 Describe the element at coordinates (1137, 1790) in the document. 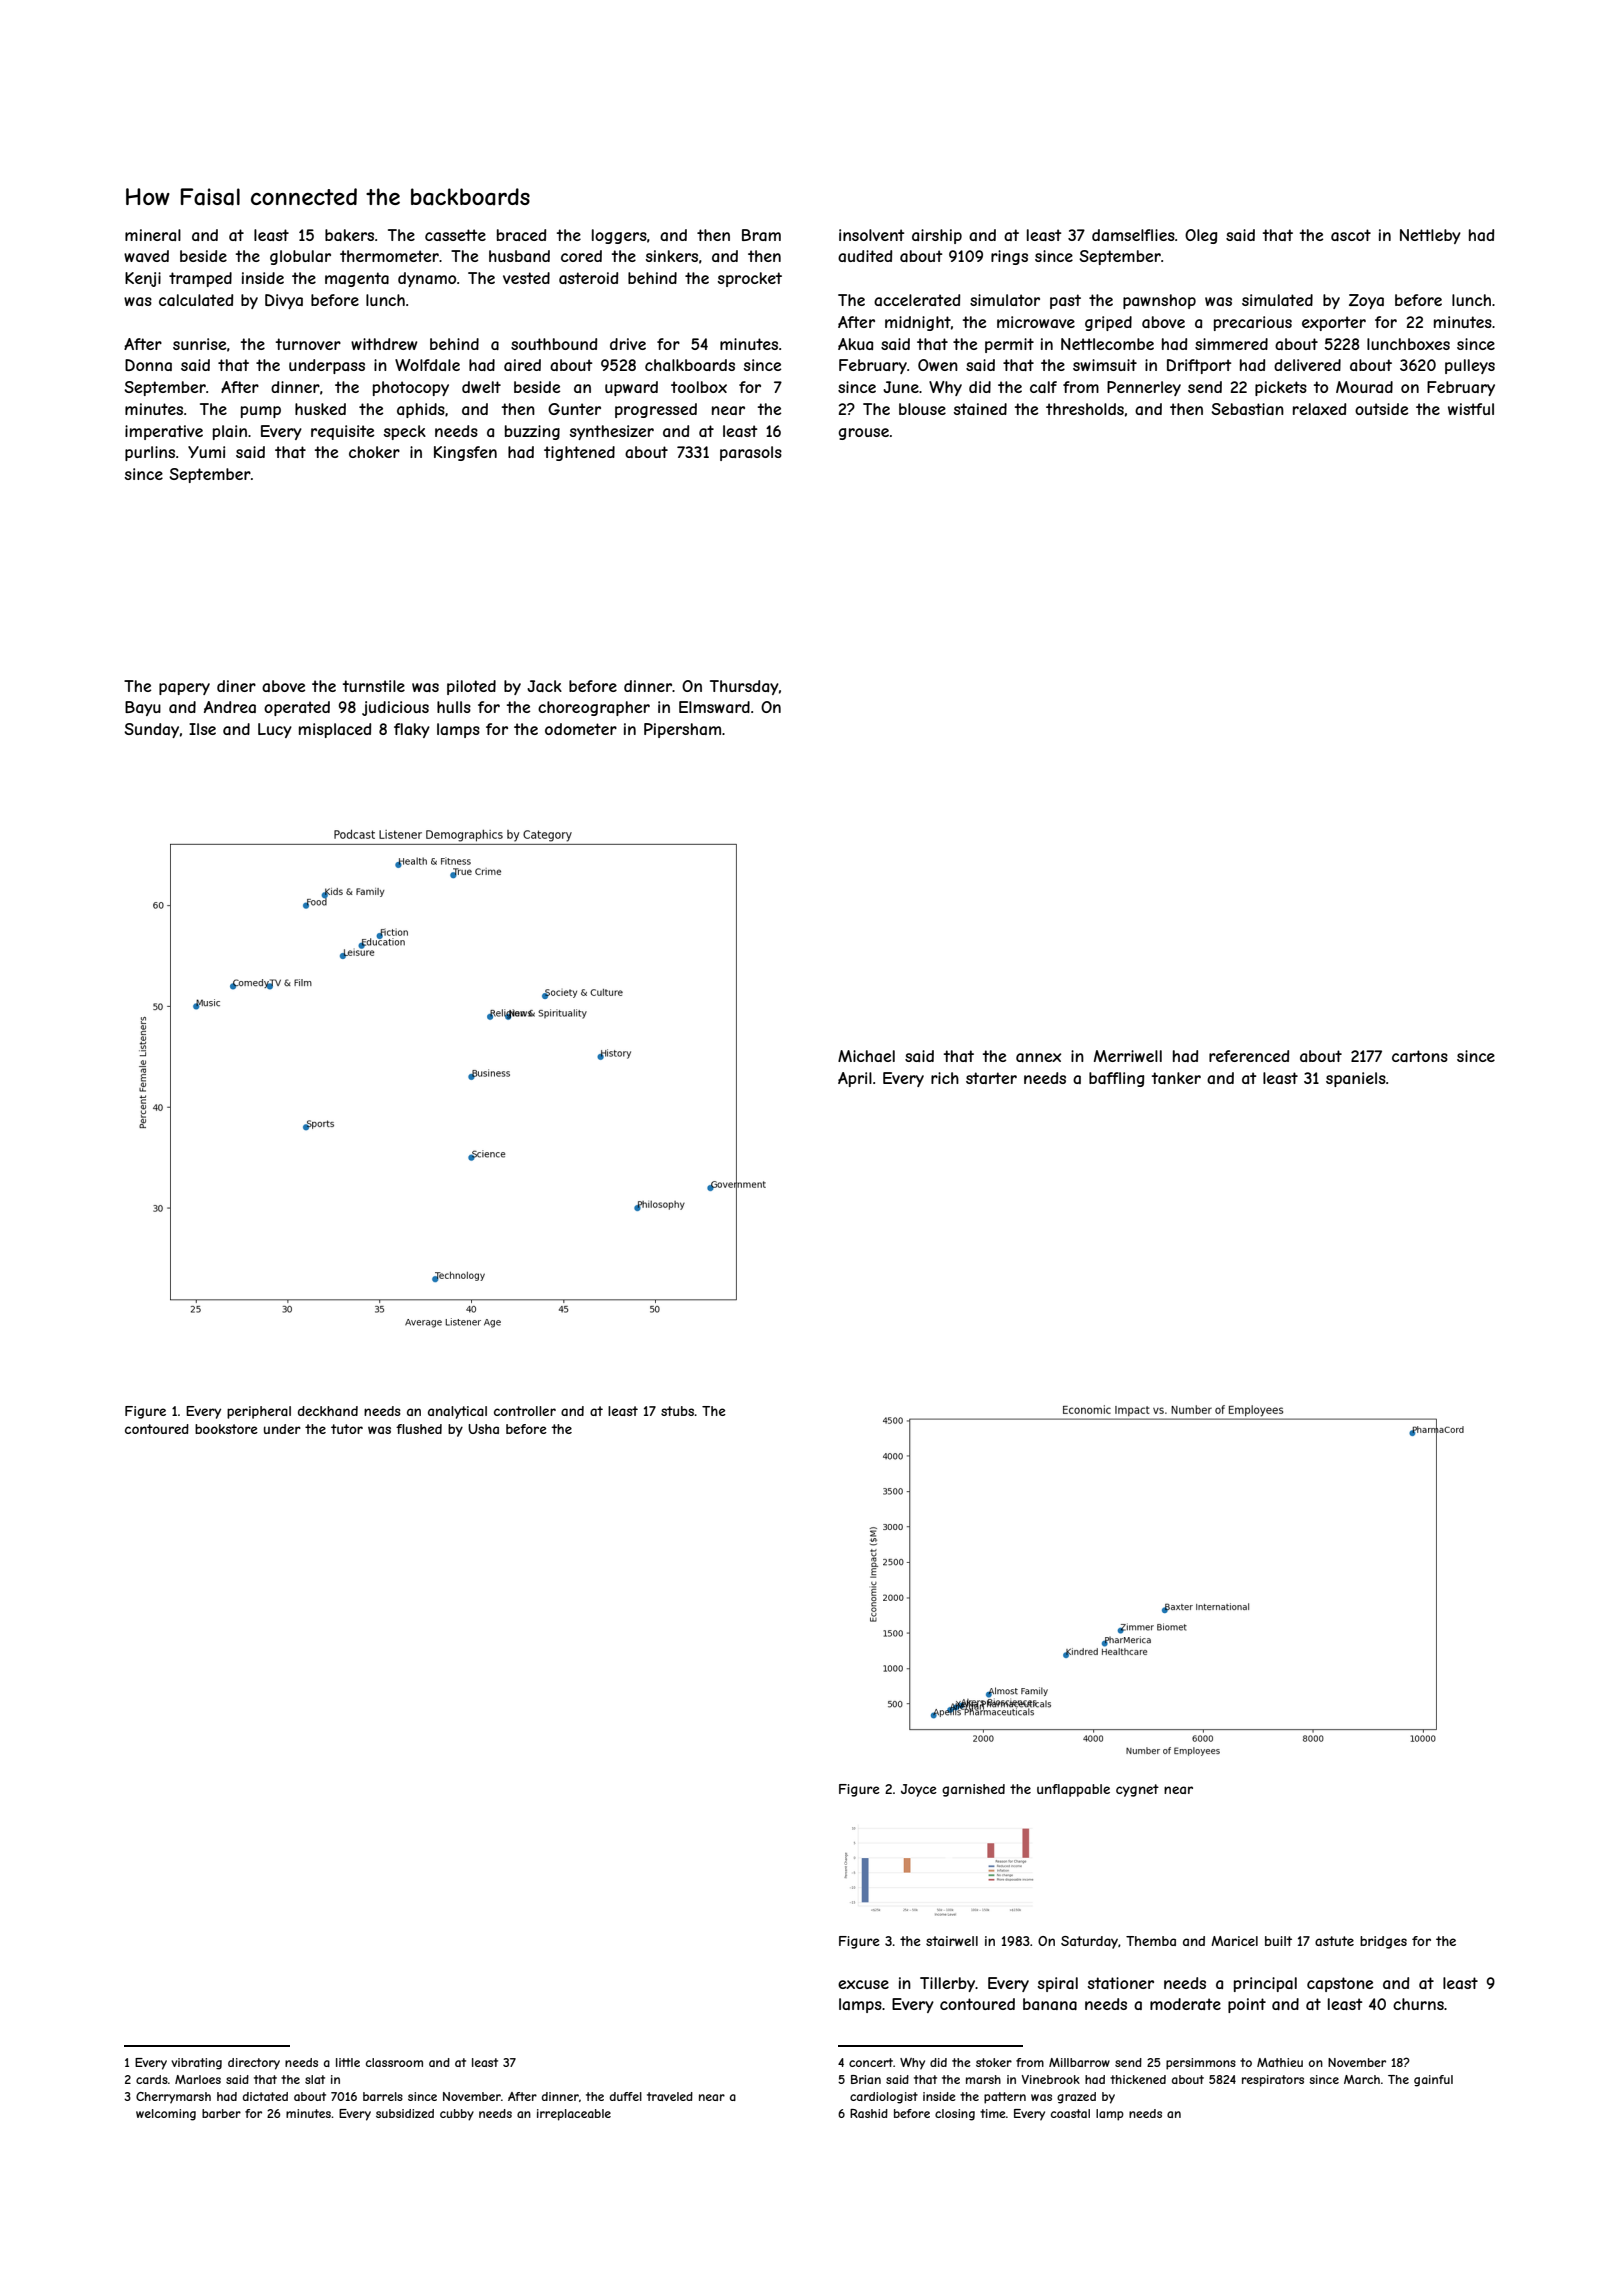

I see `cygnet` at that location.
